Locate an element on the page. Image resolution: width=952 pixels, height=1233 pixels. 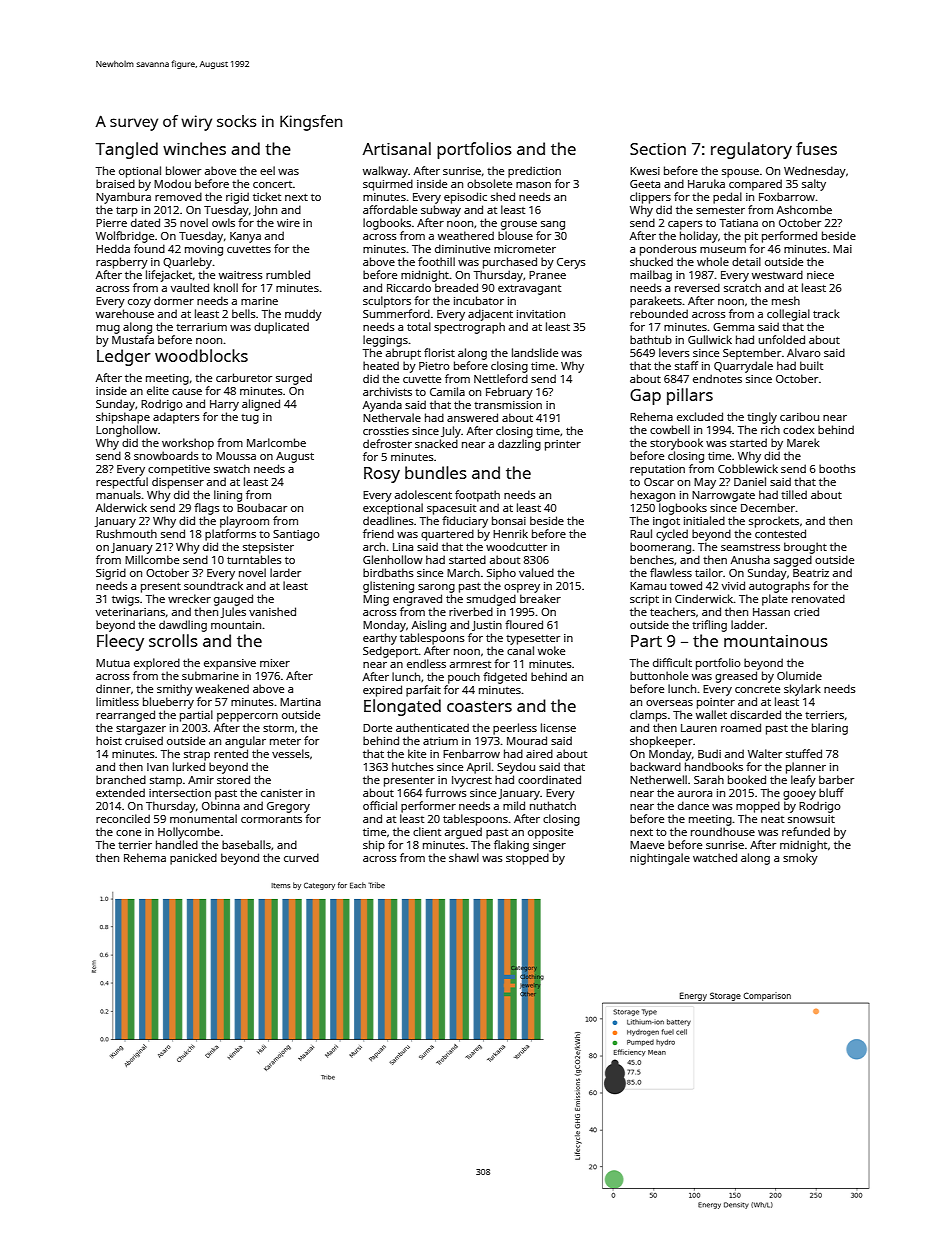
curved is located at coordinates (301, 857).
